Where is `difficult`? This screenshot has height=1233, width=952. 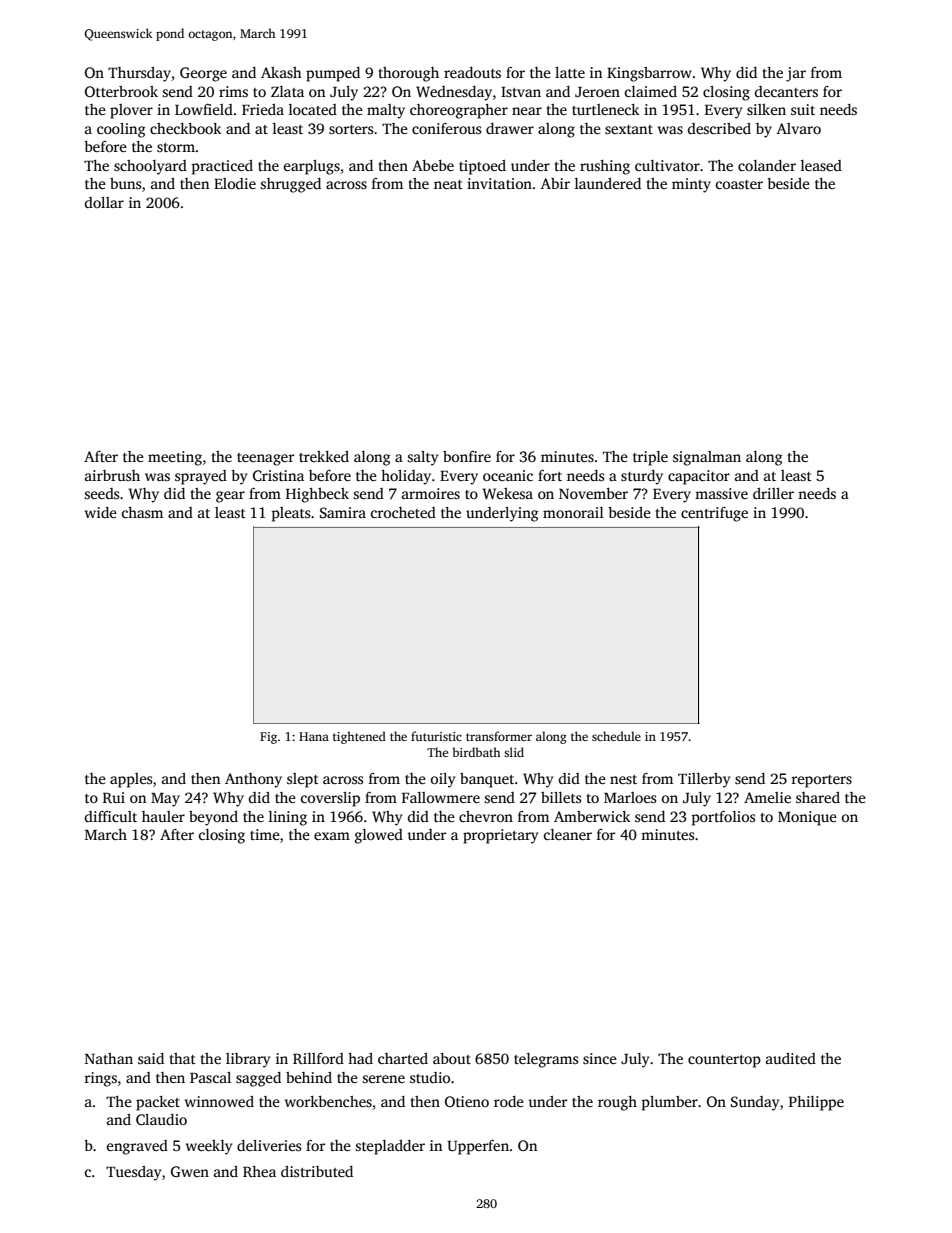
difficult is located at coordinates (111, 816).
